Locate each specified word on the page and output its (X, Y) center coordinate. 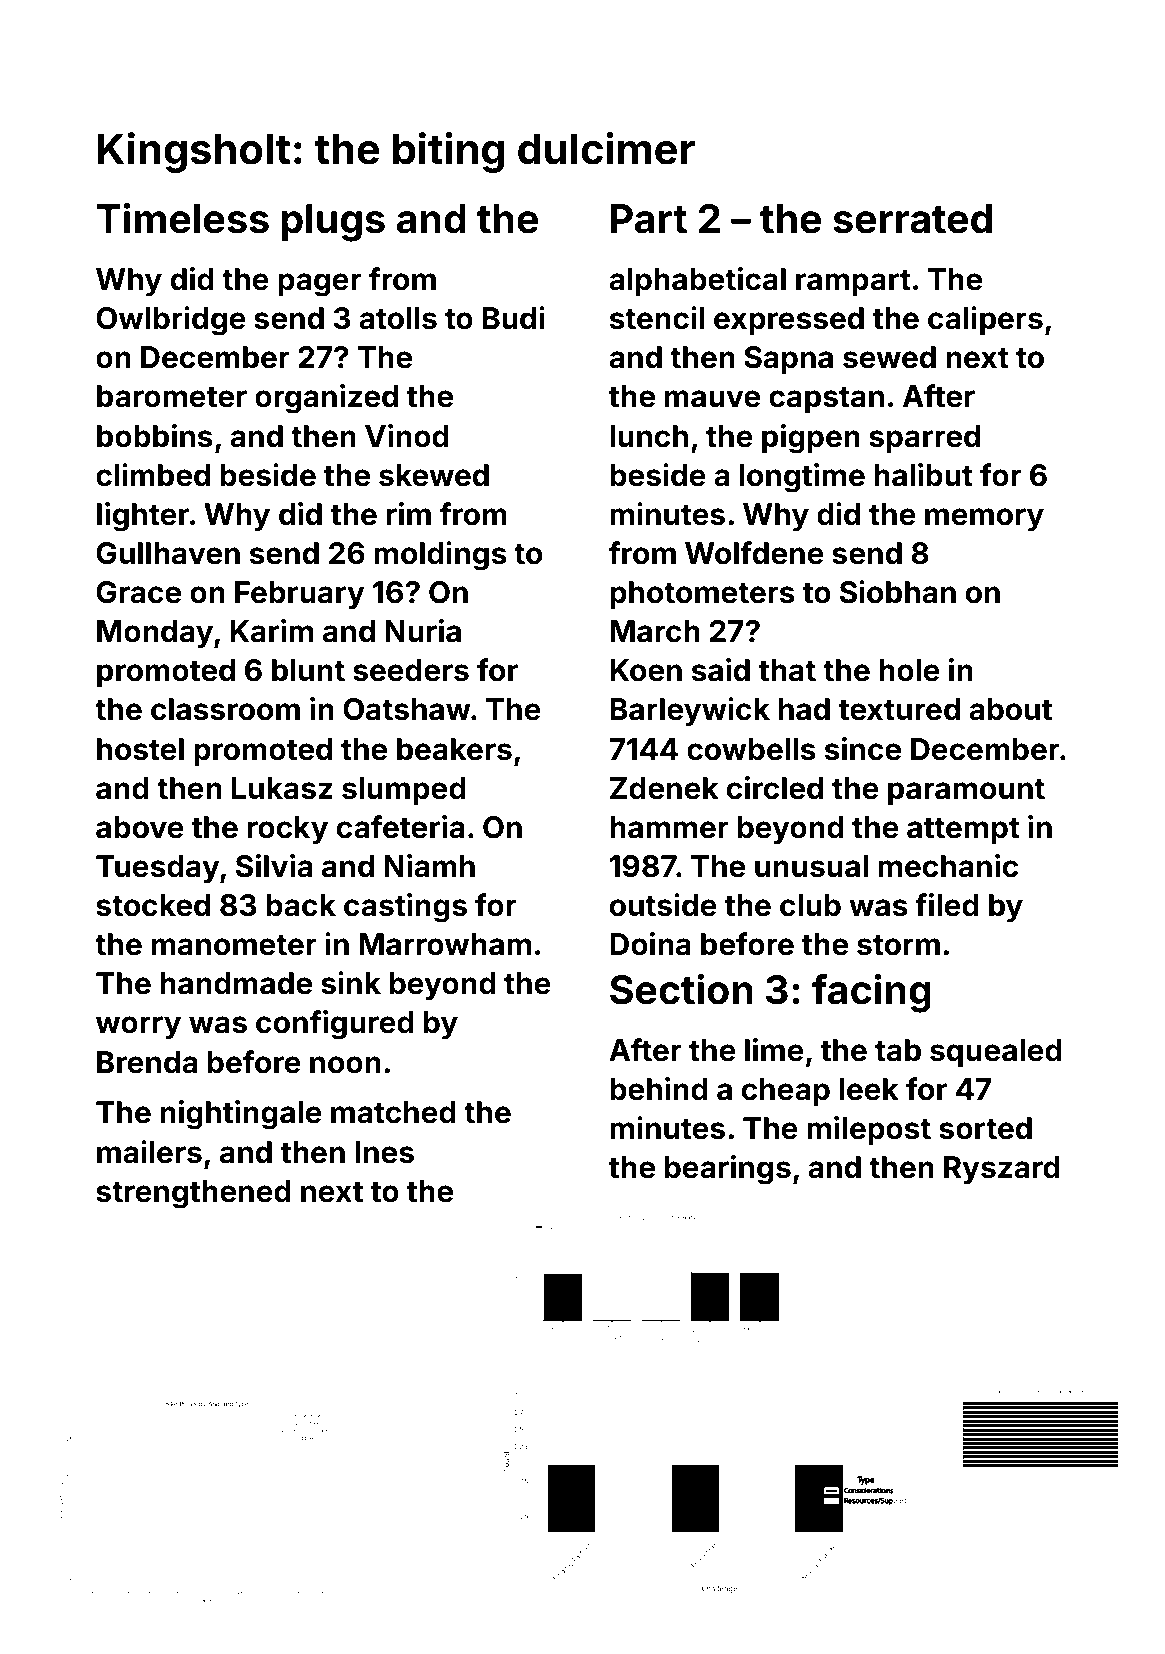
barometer (172, 396)
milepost (869, 1130)
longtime (802, 478)
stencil (657, 318)
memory (984, 519)
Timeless (182, 218)
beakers (454, 749)
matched (393, 1112)
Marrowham (445, 944)
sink (351, 983)
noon (345, 1065)
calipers (985, 320)
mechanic (948, 866)
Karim (271, 631)
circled (775, 788)
